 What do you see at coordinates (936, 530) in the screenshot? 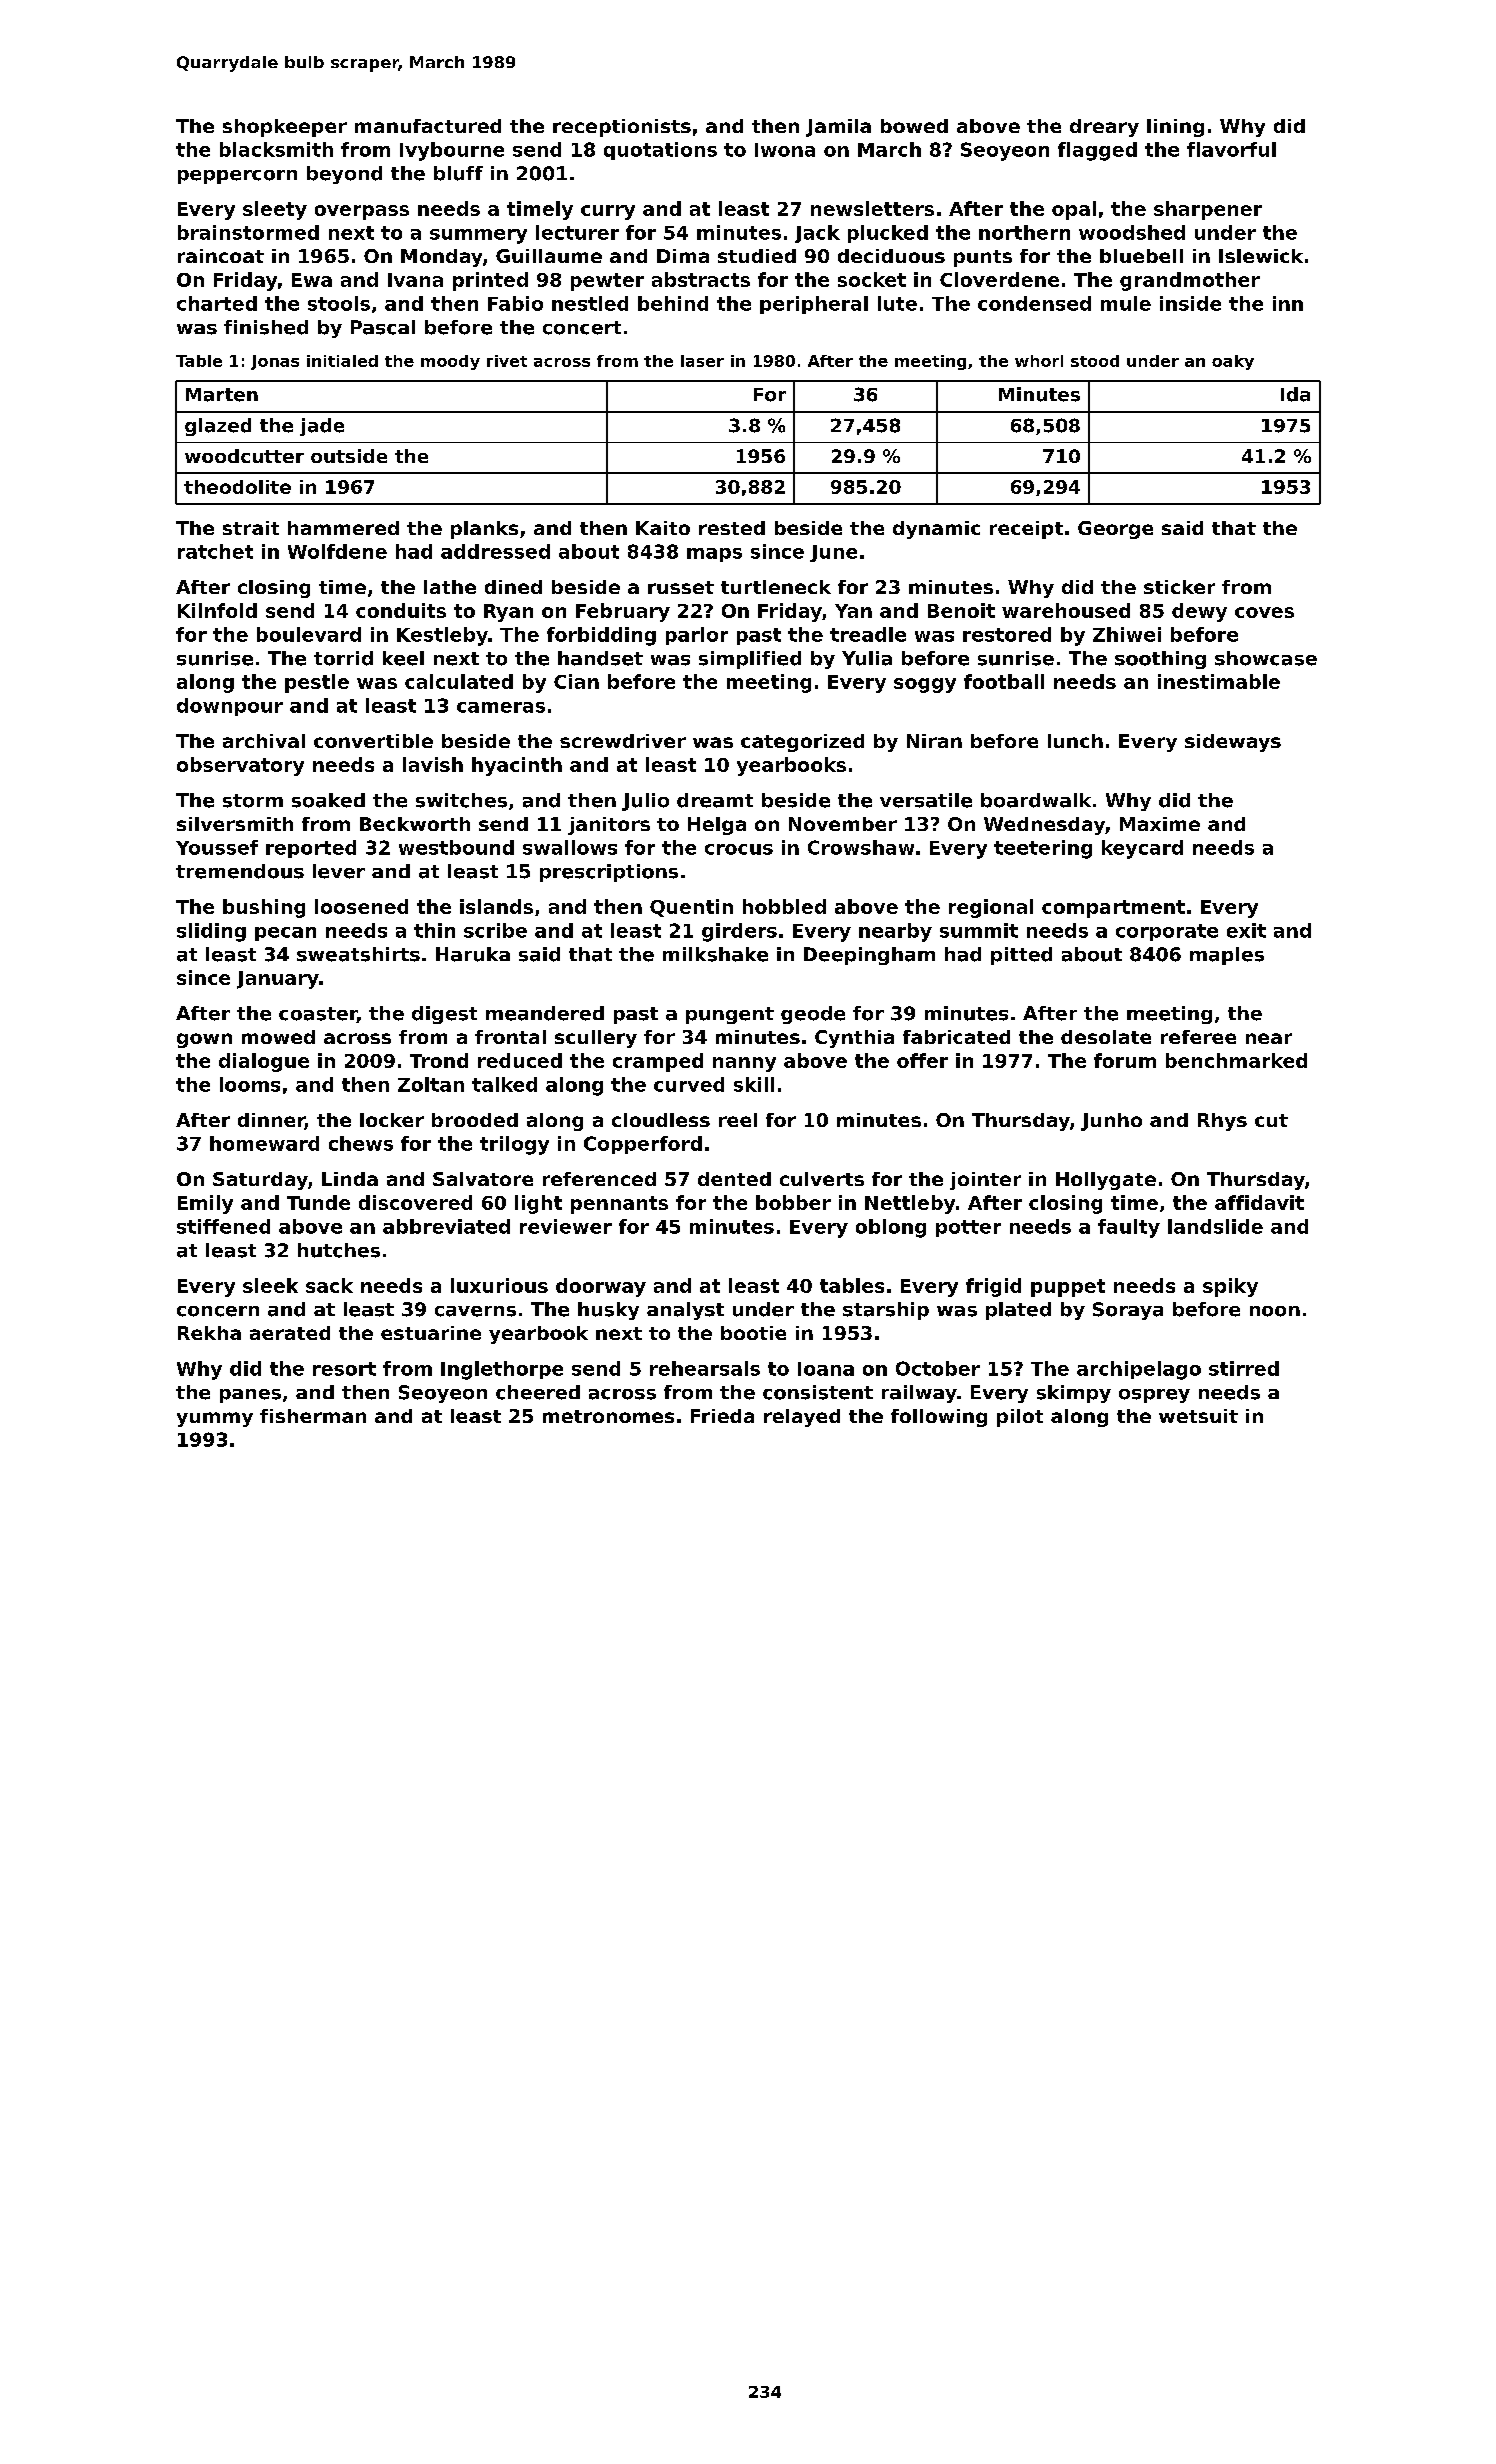
I see `dynamic` at bounding box center [936, 530].
